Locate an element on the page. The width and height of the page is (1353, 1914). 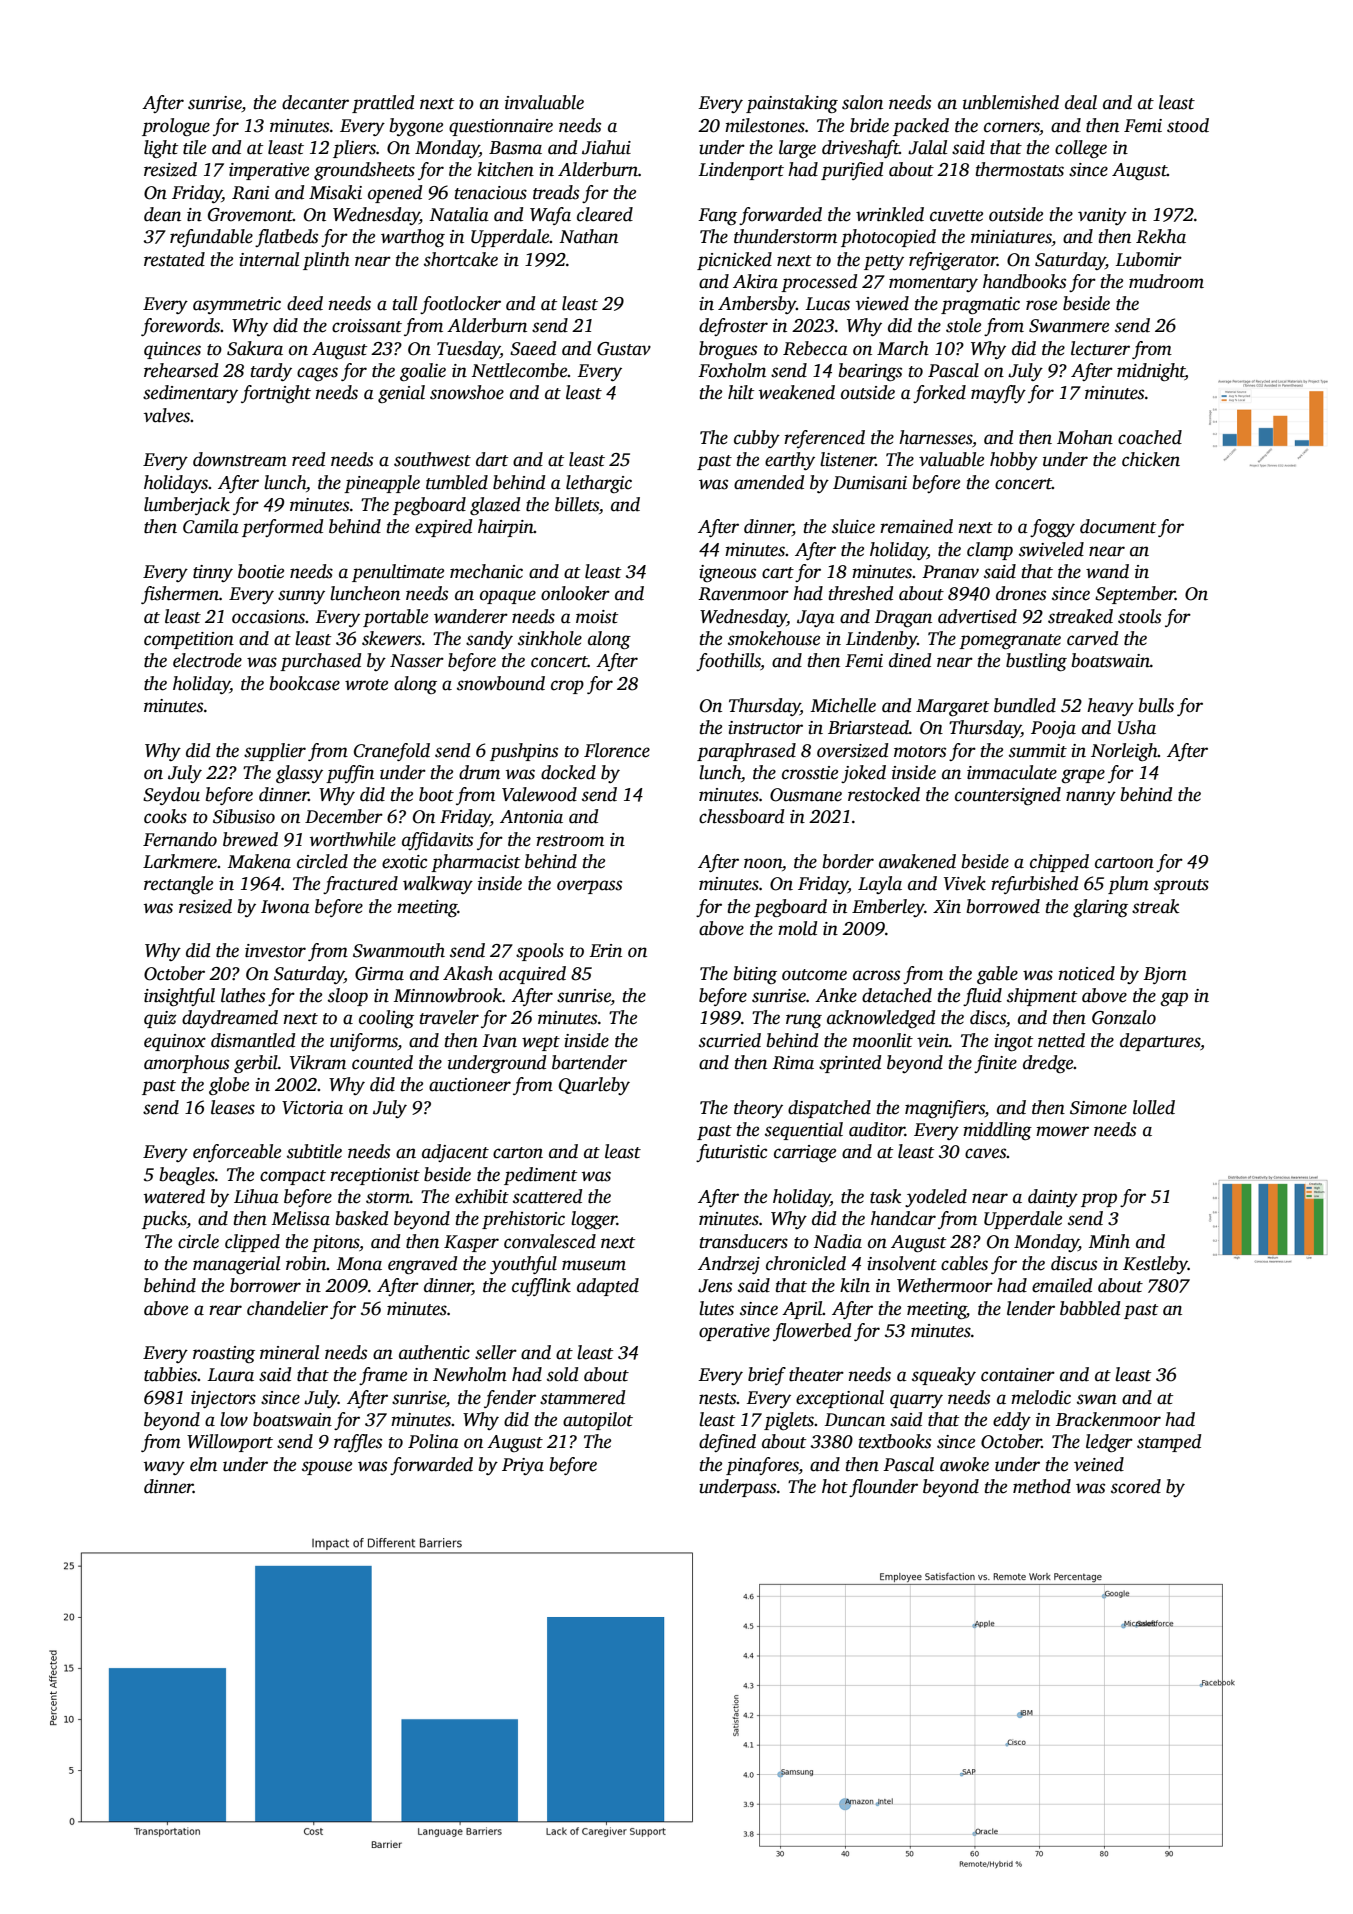
stools is located at coordinates (1139, 616).
